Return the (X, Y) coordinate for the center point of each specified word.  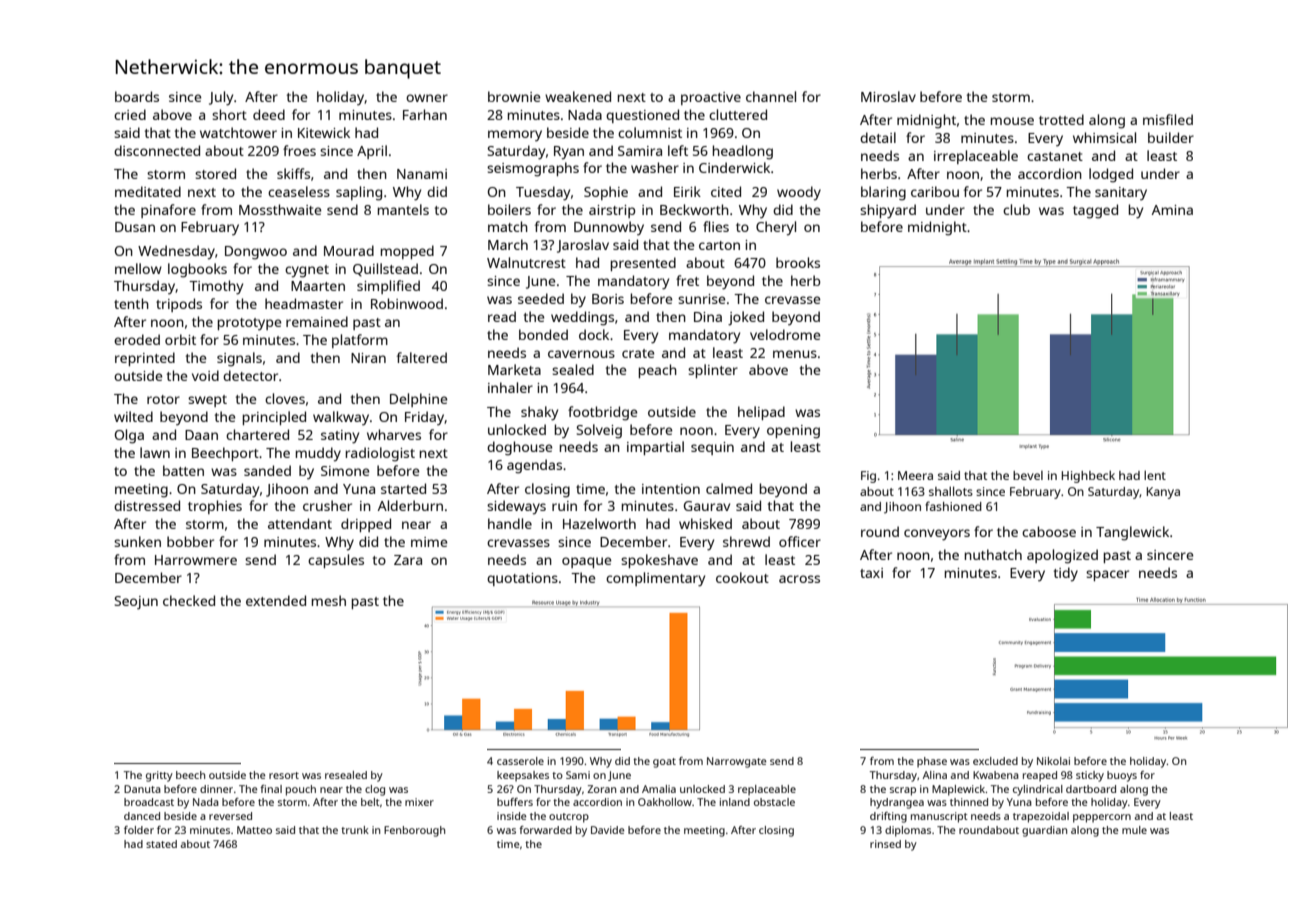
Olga (129, 436)
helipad (761, 413)
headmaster (304, 303)
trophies (215, 507)
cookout (742, 577)
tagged (1095, 211)
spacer (1107, 575)
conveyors (937, 535)
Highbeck (1088, 476)
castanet (1055, 156)
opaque (587, 562)
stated (161, 844)
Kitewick (324, 132)
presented (643, 264)
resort (284, 775)
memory (515, 136)
